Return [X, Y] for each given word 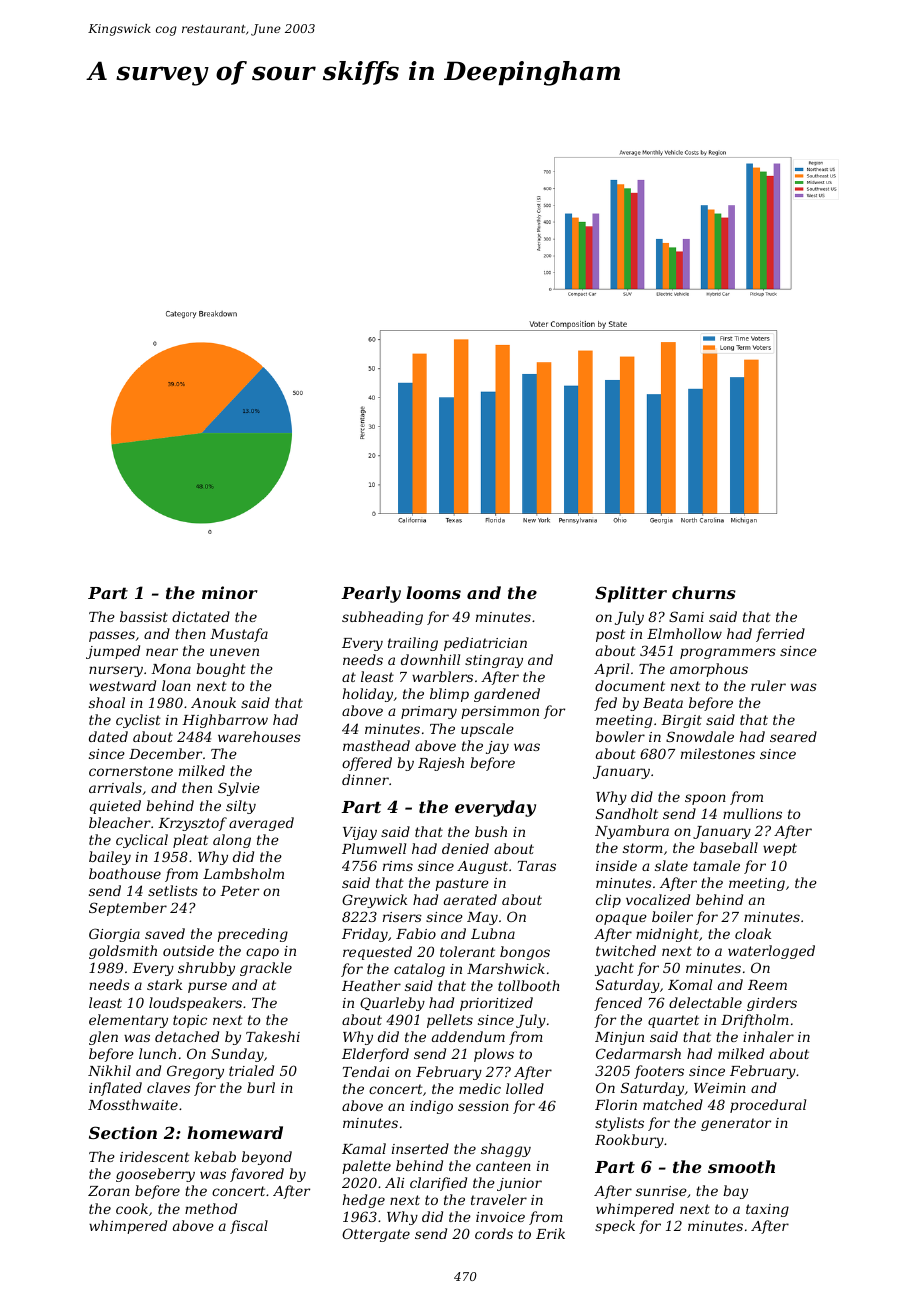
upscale [487, 730]
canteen [503, 1166]
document [630, 685]
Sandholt [627, 813]
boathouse [125, 873]
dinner [365, 779]
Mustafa [239, 635]
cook [132, 1208]
